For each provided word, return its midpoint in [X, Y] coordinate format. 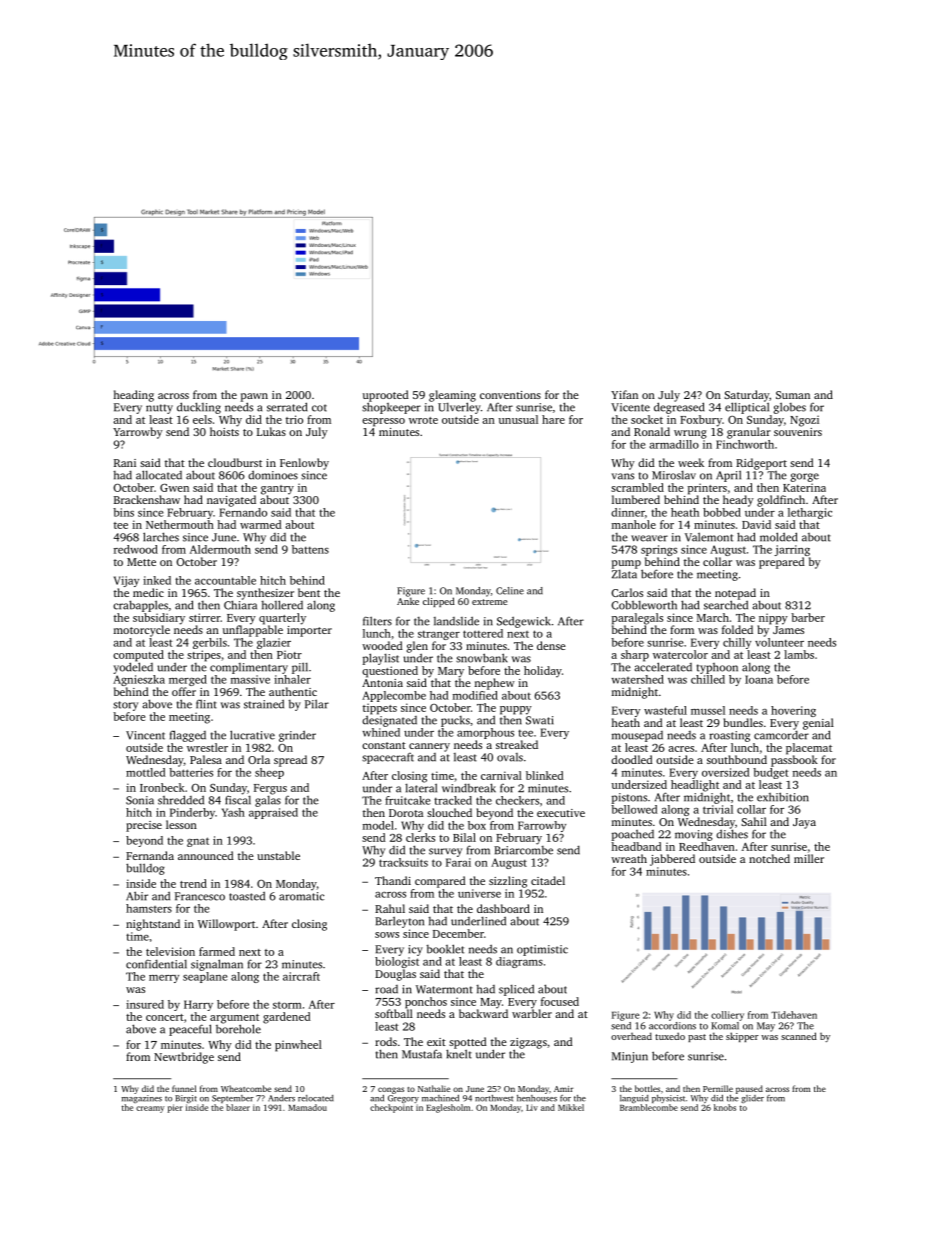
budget [770, 773]
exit [436, 1042]
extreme [489, 602]
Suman [793, 395]
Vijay [126, 581]
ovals [510, 757]
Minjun [630, 1057]
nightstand [153, 925]
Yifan [624, 394]
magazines [142, 1099]
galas [268, 801]
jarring [792, 550]
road [386, 989]
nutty [159, 409]
